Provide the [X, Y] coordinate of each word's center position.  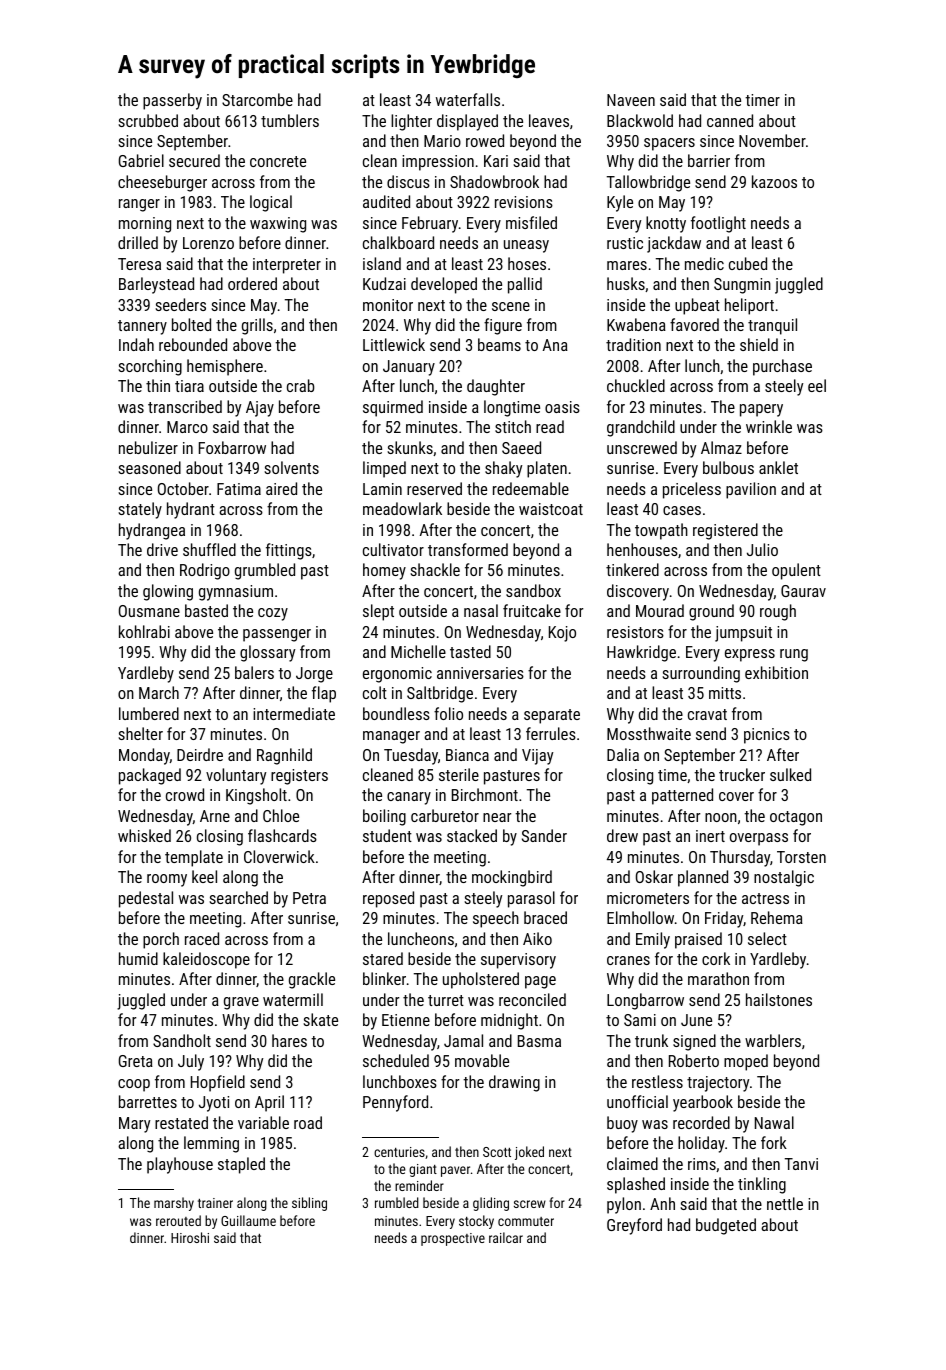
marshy [174, 1204]
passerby [172, 101]
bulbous [728, 467]
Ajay [260, 409]
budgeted [726, 1226]
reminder [419, 1185]
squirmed [393, 408]
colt [375, 692]
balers [254, 672]
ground [711, 612]
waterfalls [468, 99]
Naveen [631, 100]
